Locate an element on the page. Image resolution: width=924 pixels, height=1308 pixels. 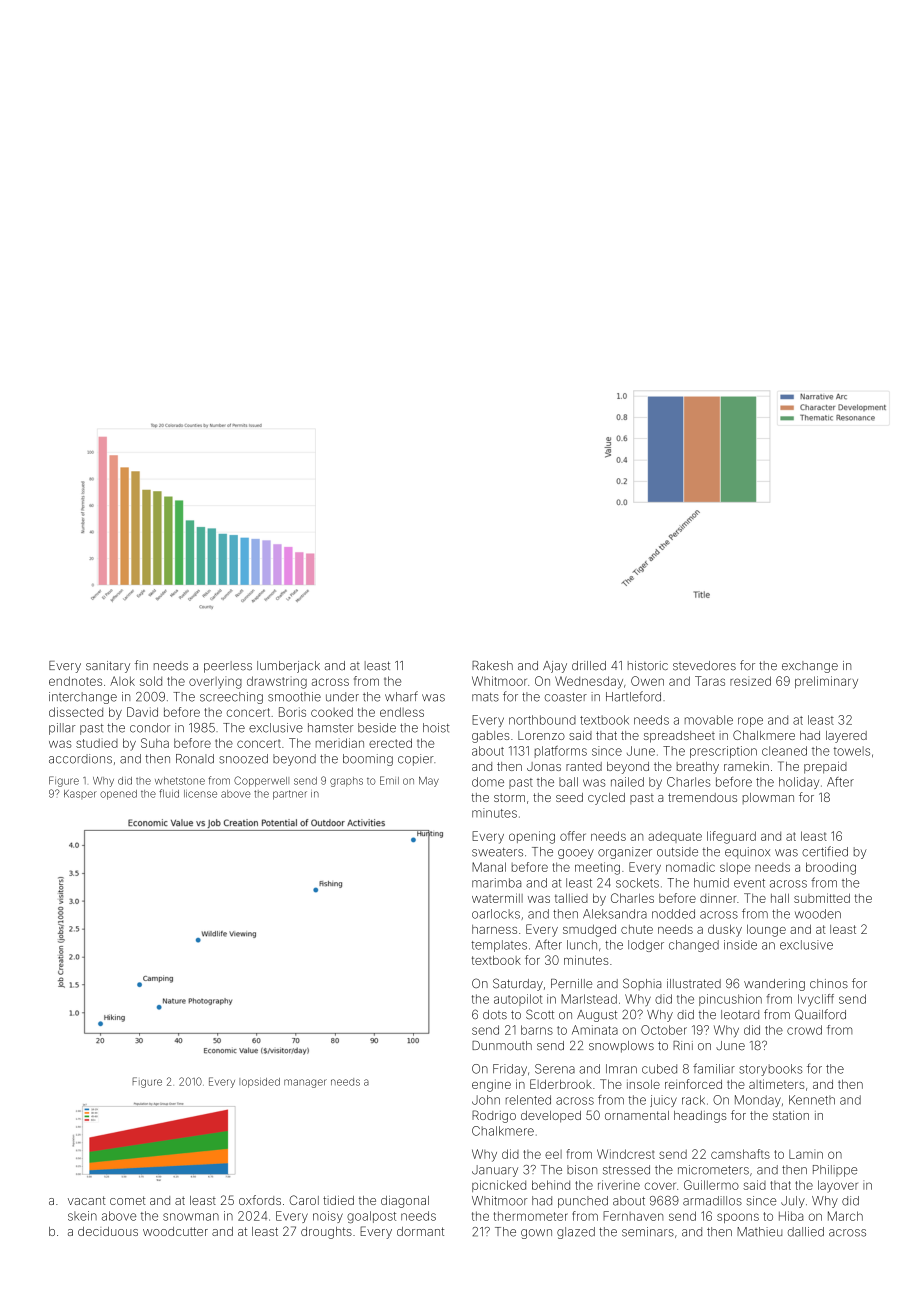
breathy is located at coordinates (698, 768).
